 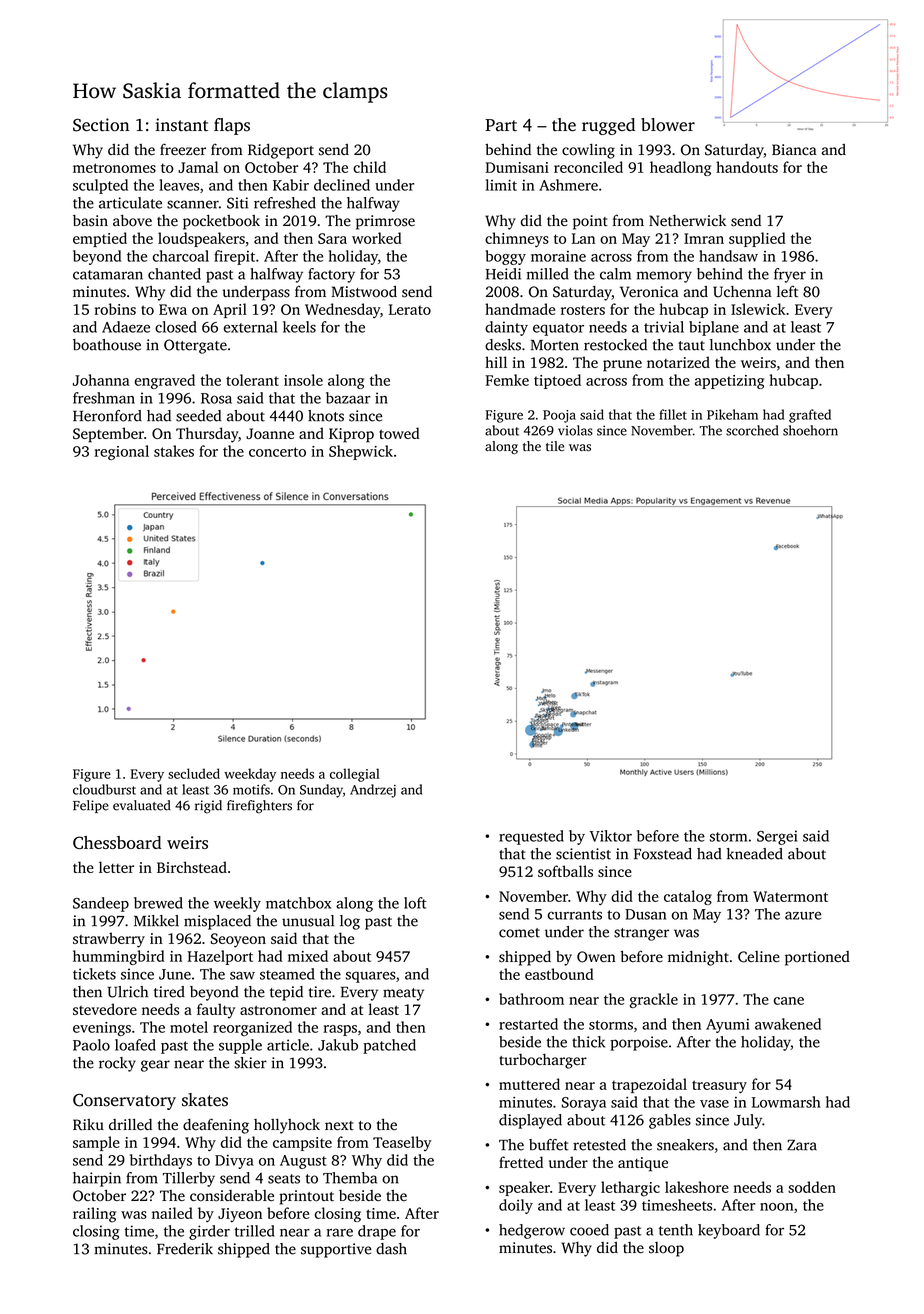 I want to click on lethargic, so click(x=630, y=1189).
